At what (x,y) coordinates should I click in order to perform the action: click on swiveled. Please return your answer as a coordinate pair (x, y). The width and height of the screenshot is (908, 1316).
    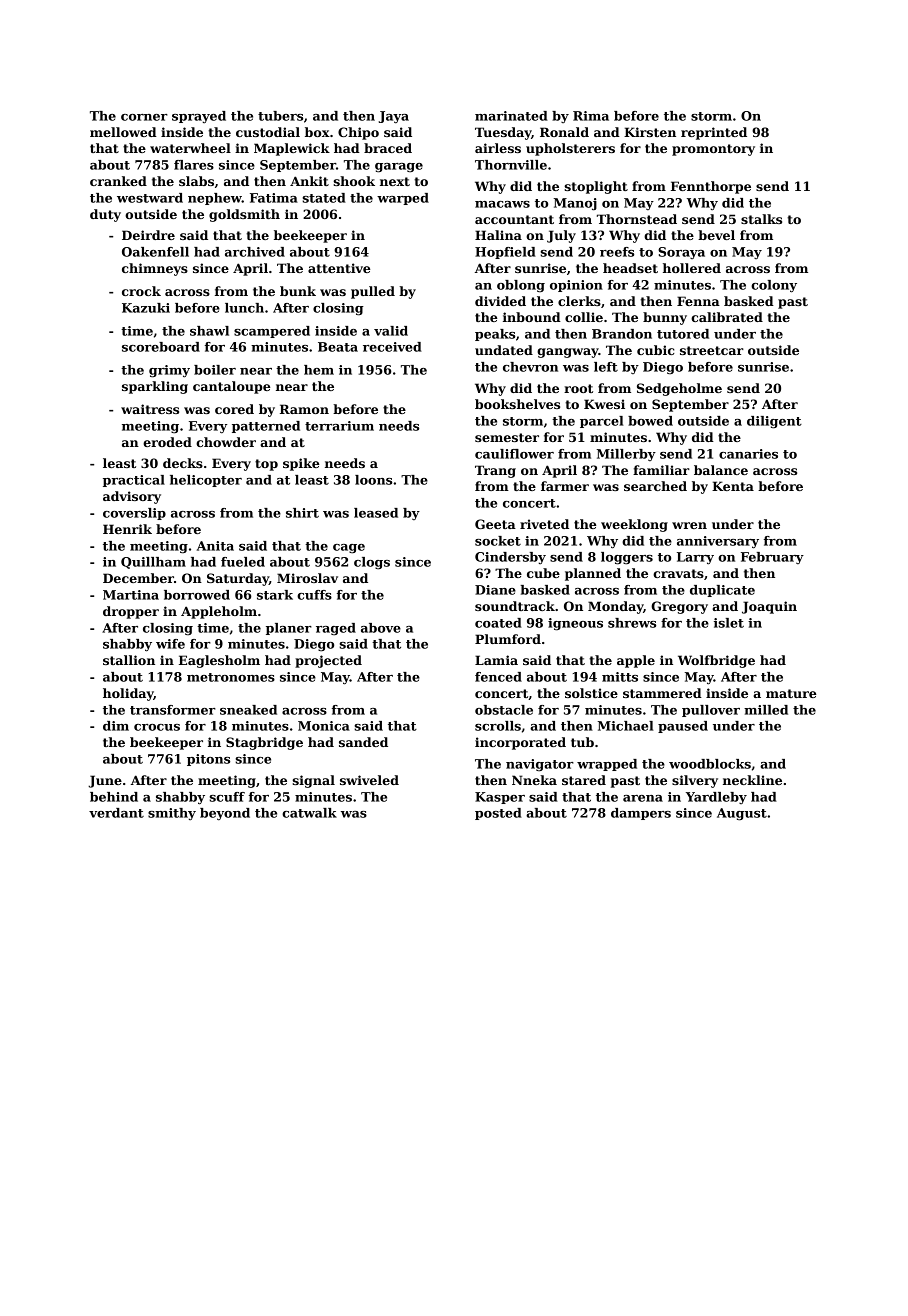
    Looking at the image, I should click on (369, 780).
